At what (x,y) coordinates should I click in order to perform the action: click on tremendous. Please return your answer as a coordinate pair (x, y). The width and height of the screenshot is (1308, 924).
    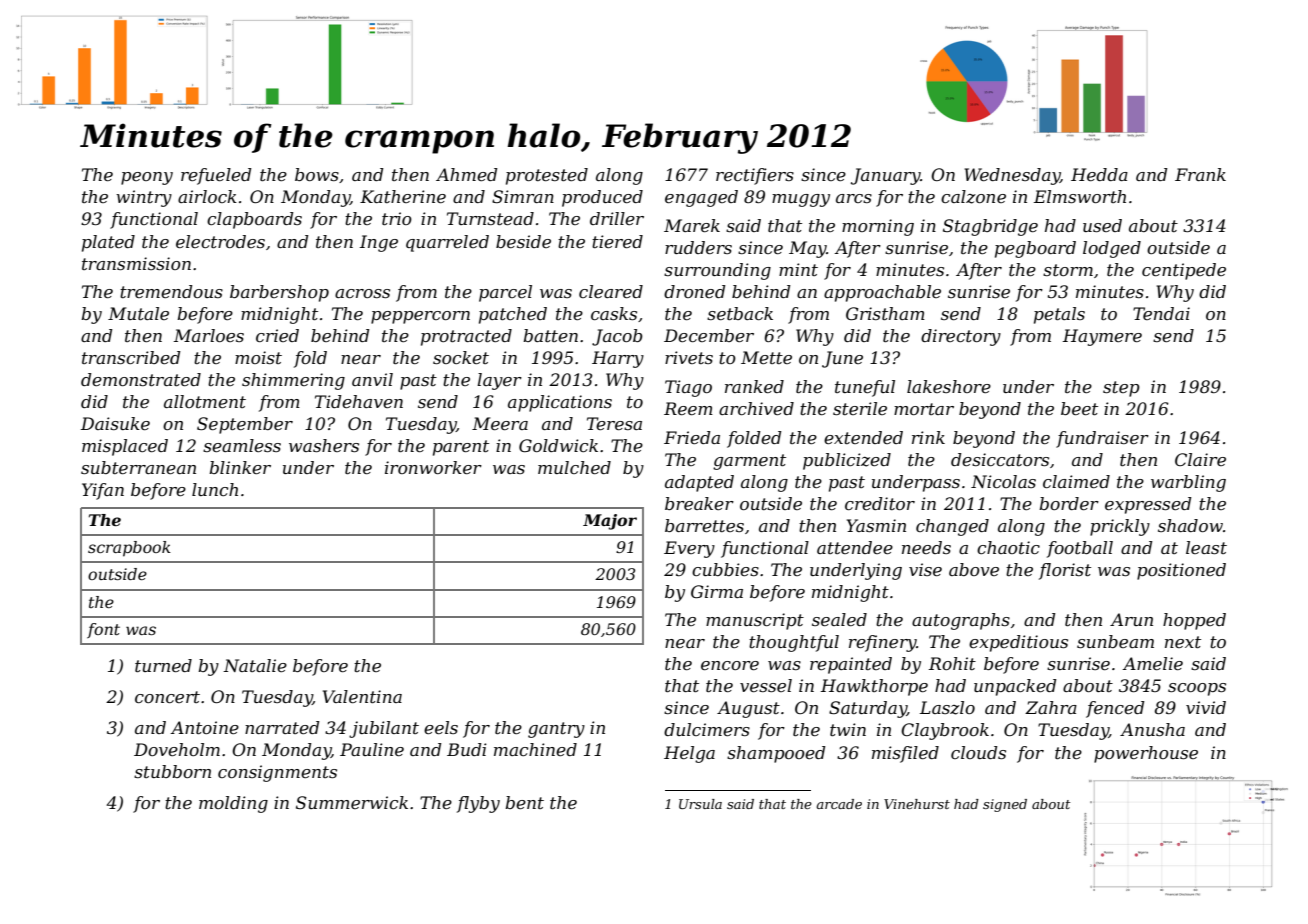
    Looking at the image, I should click on (171, 291).
